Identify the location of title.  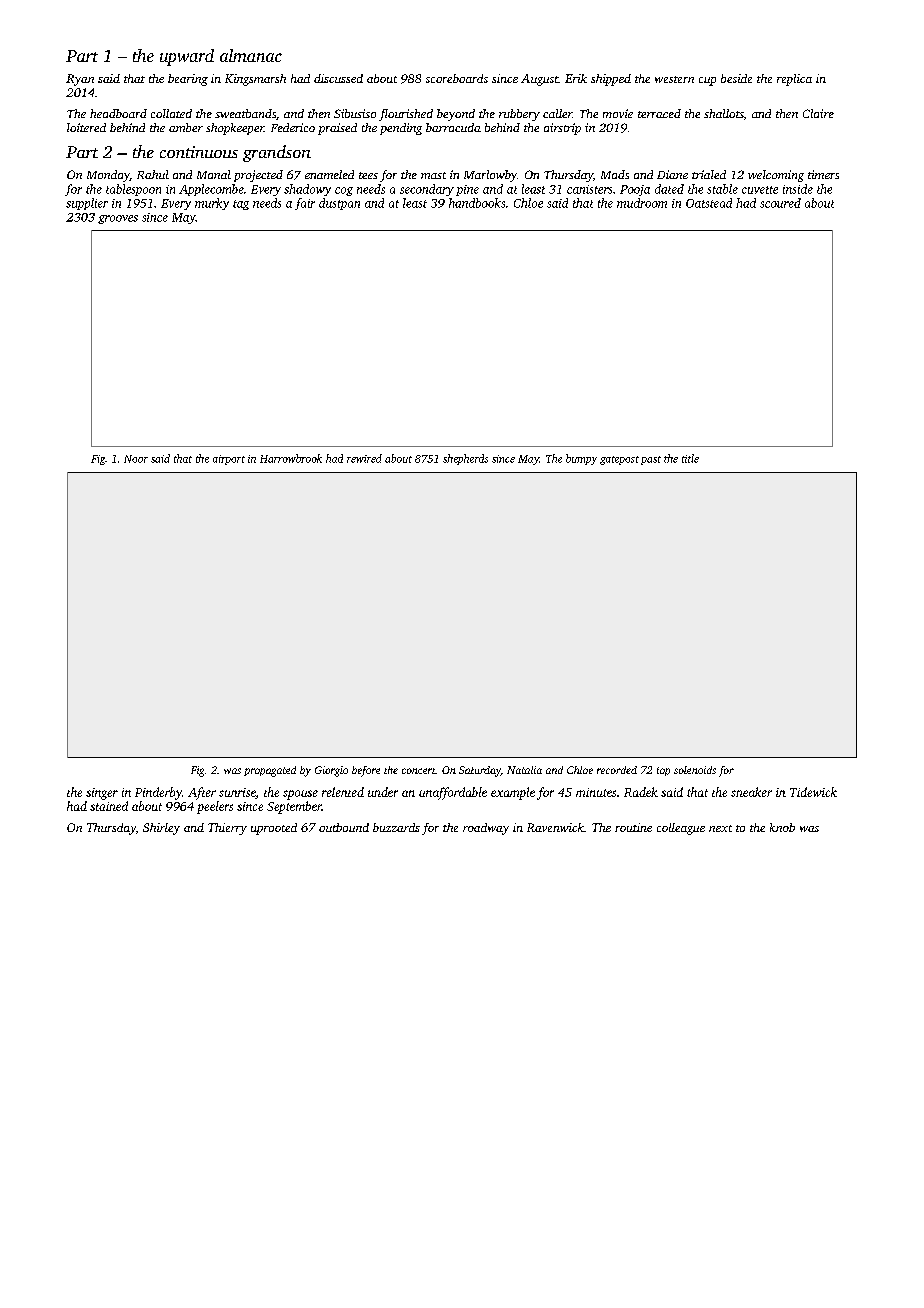
(690, 458).
